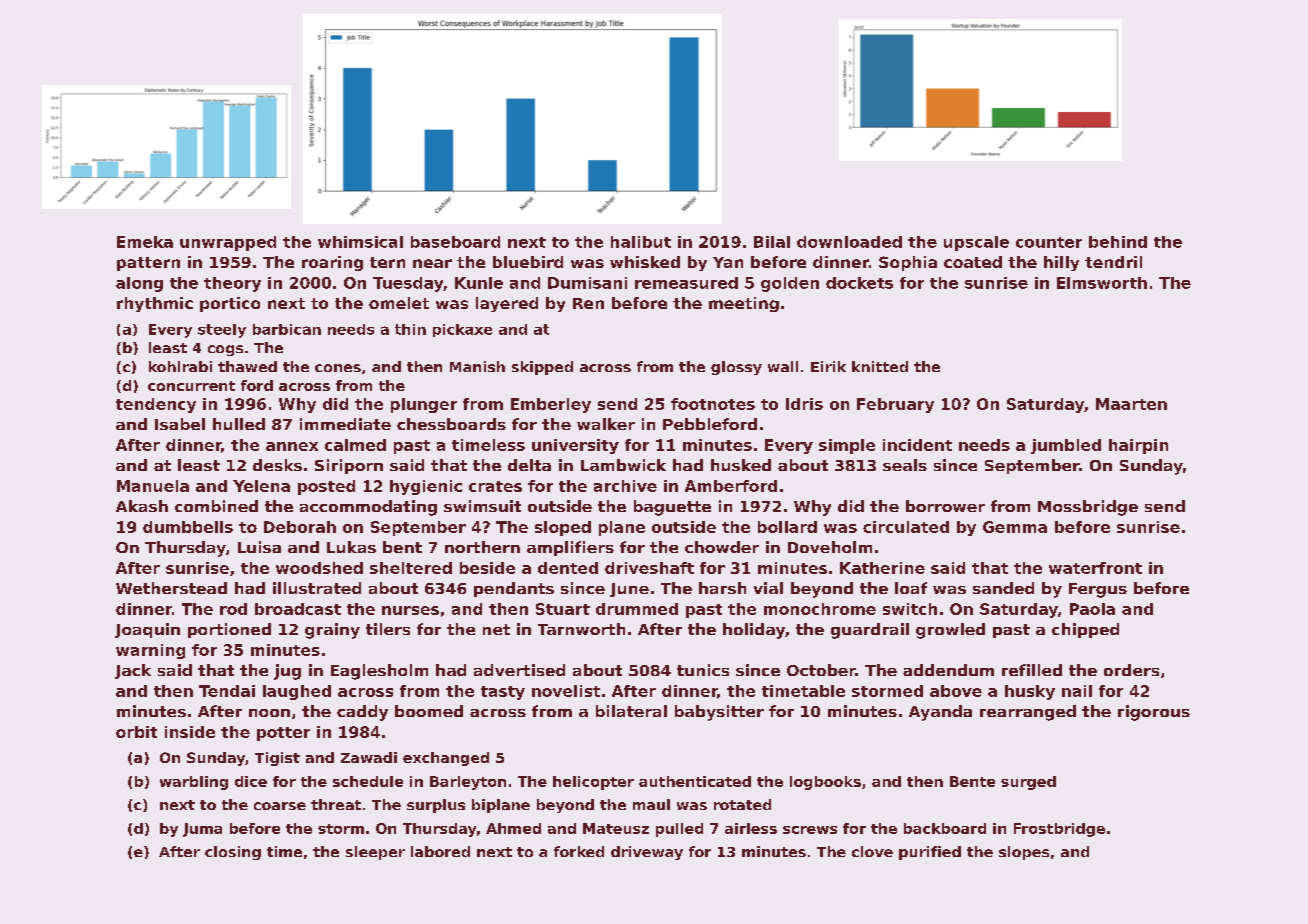 The image size is (1308, 924). I want to click on tendency, so click(156, 405).
